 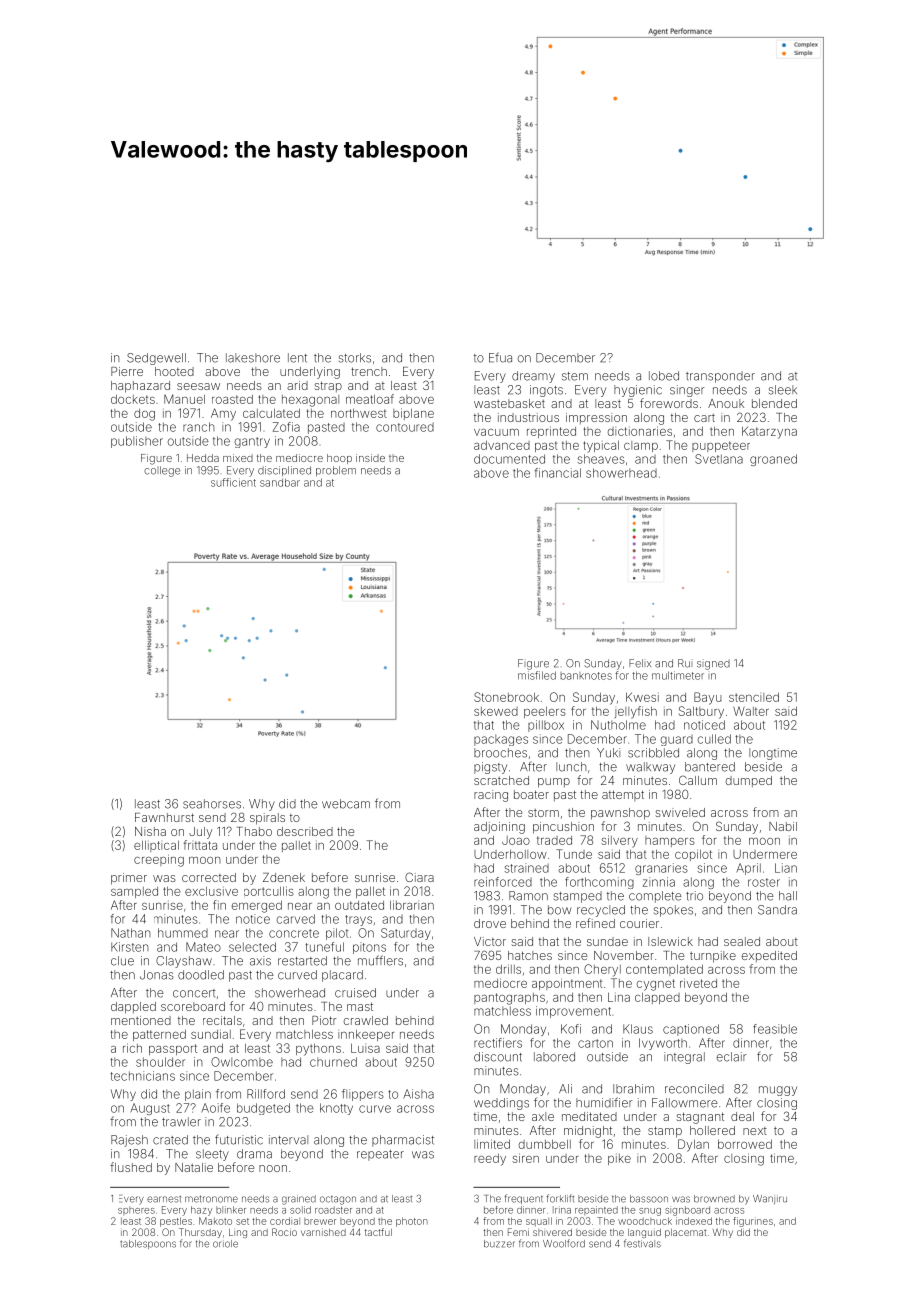 What do you see at coordinates (370, 458) in the screenshot?
I see `inside` at bounding box center [370, 458].
